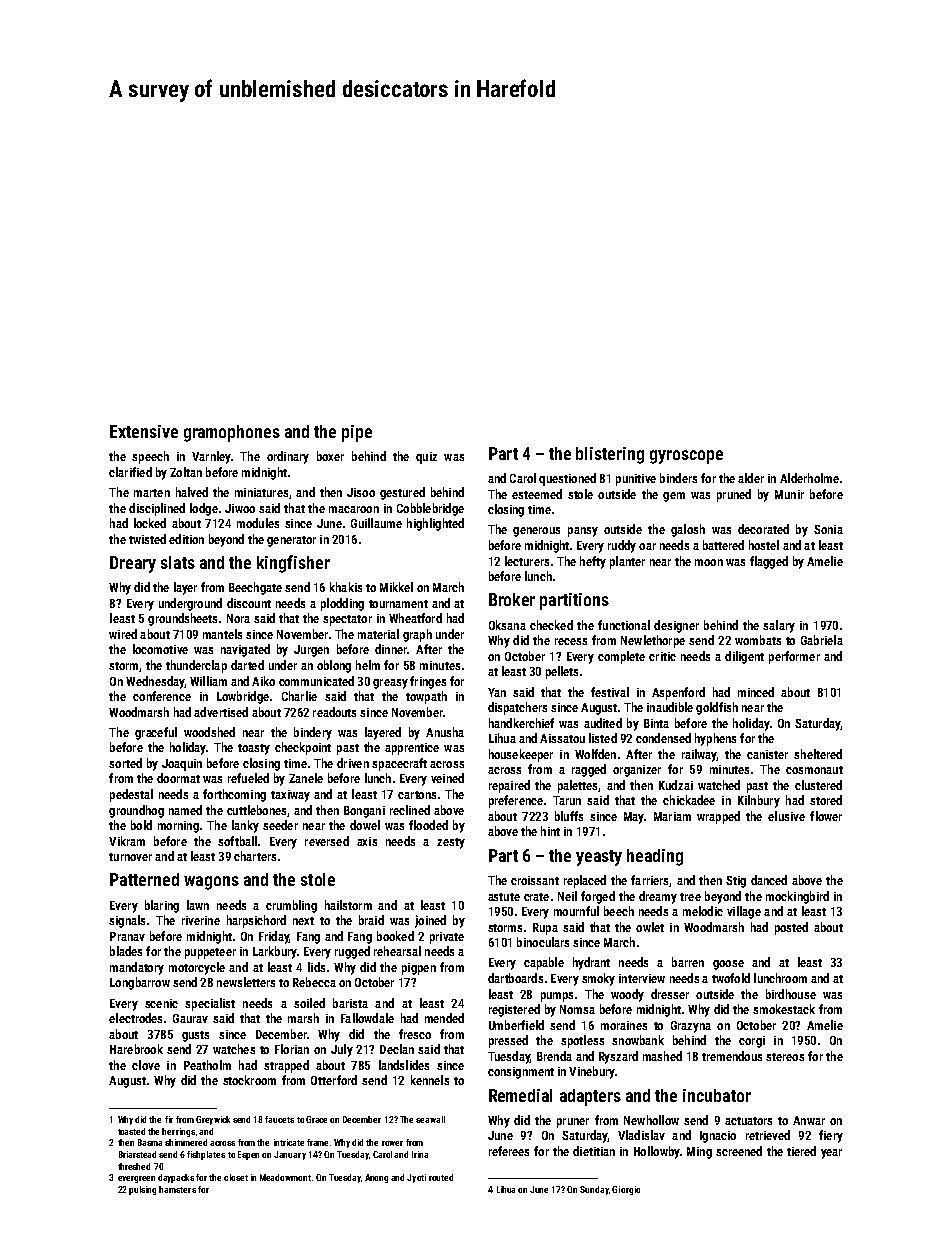  What do you see at coordinates (246, 982) in the page?
I see `newsletters` at bounding box center [246, 982].
